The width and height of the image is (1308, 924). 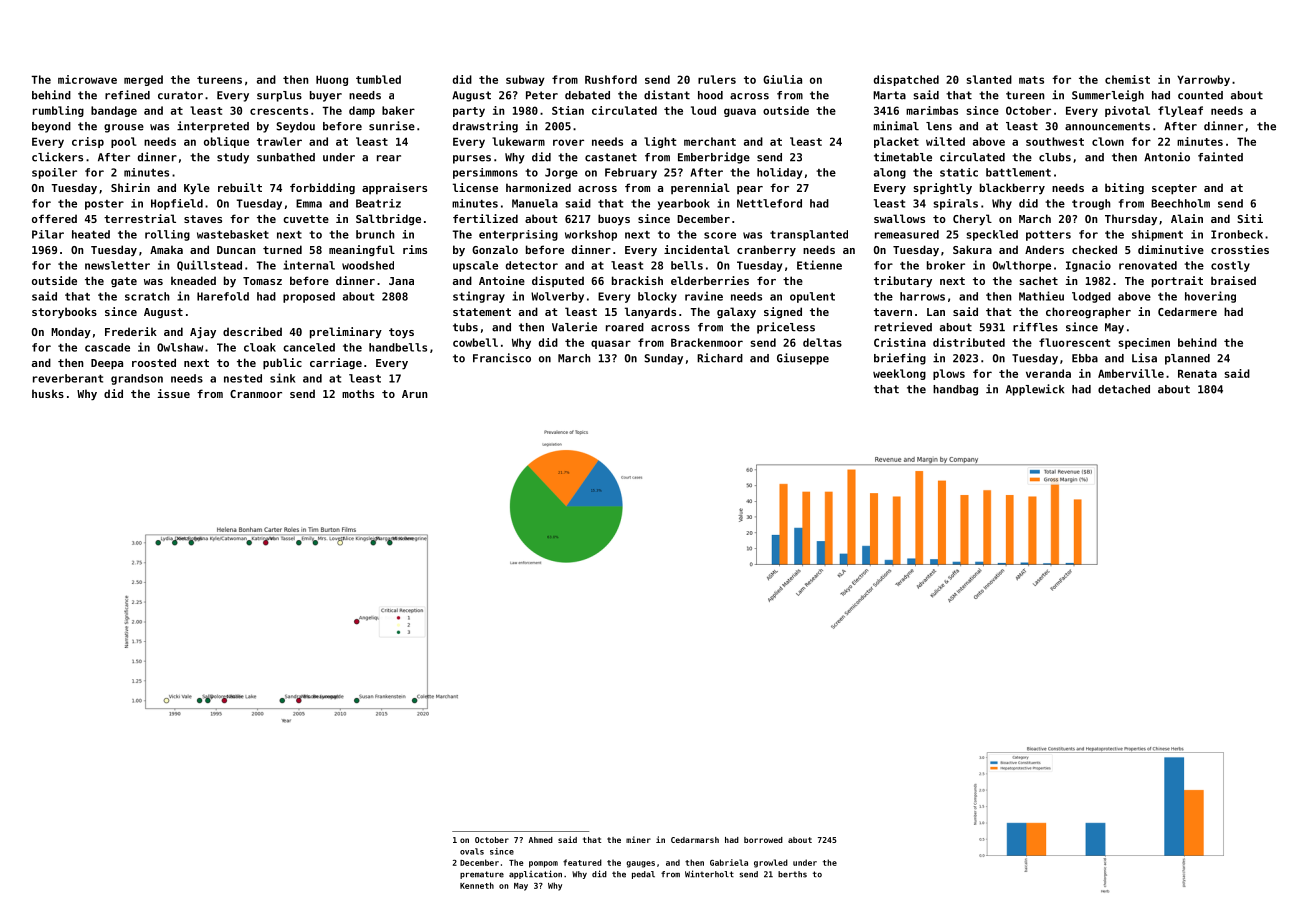 I want to click on trough, so click(x=1091, y=204).
